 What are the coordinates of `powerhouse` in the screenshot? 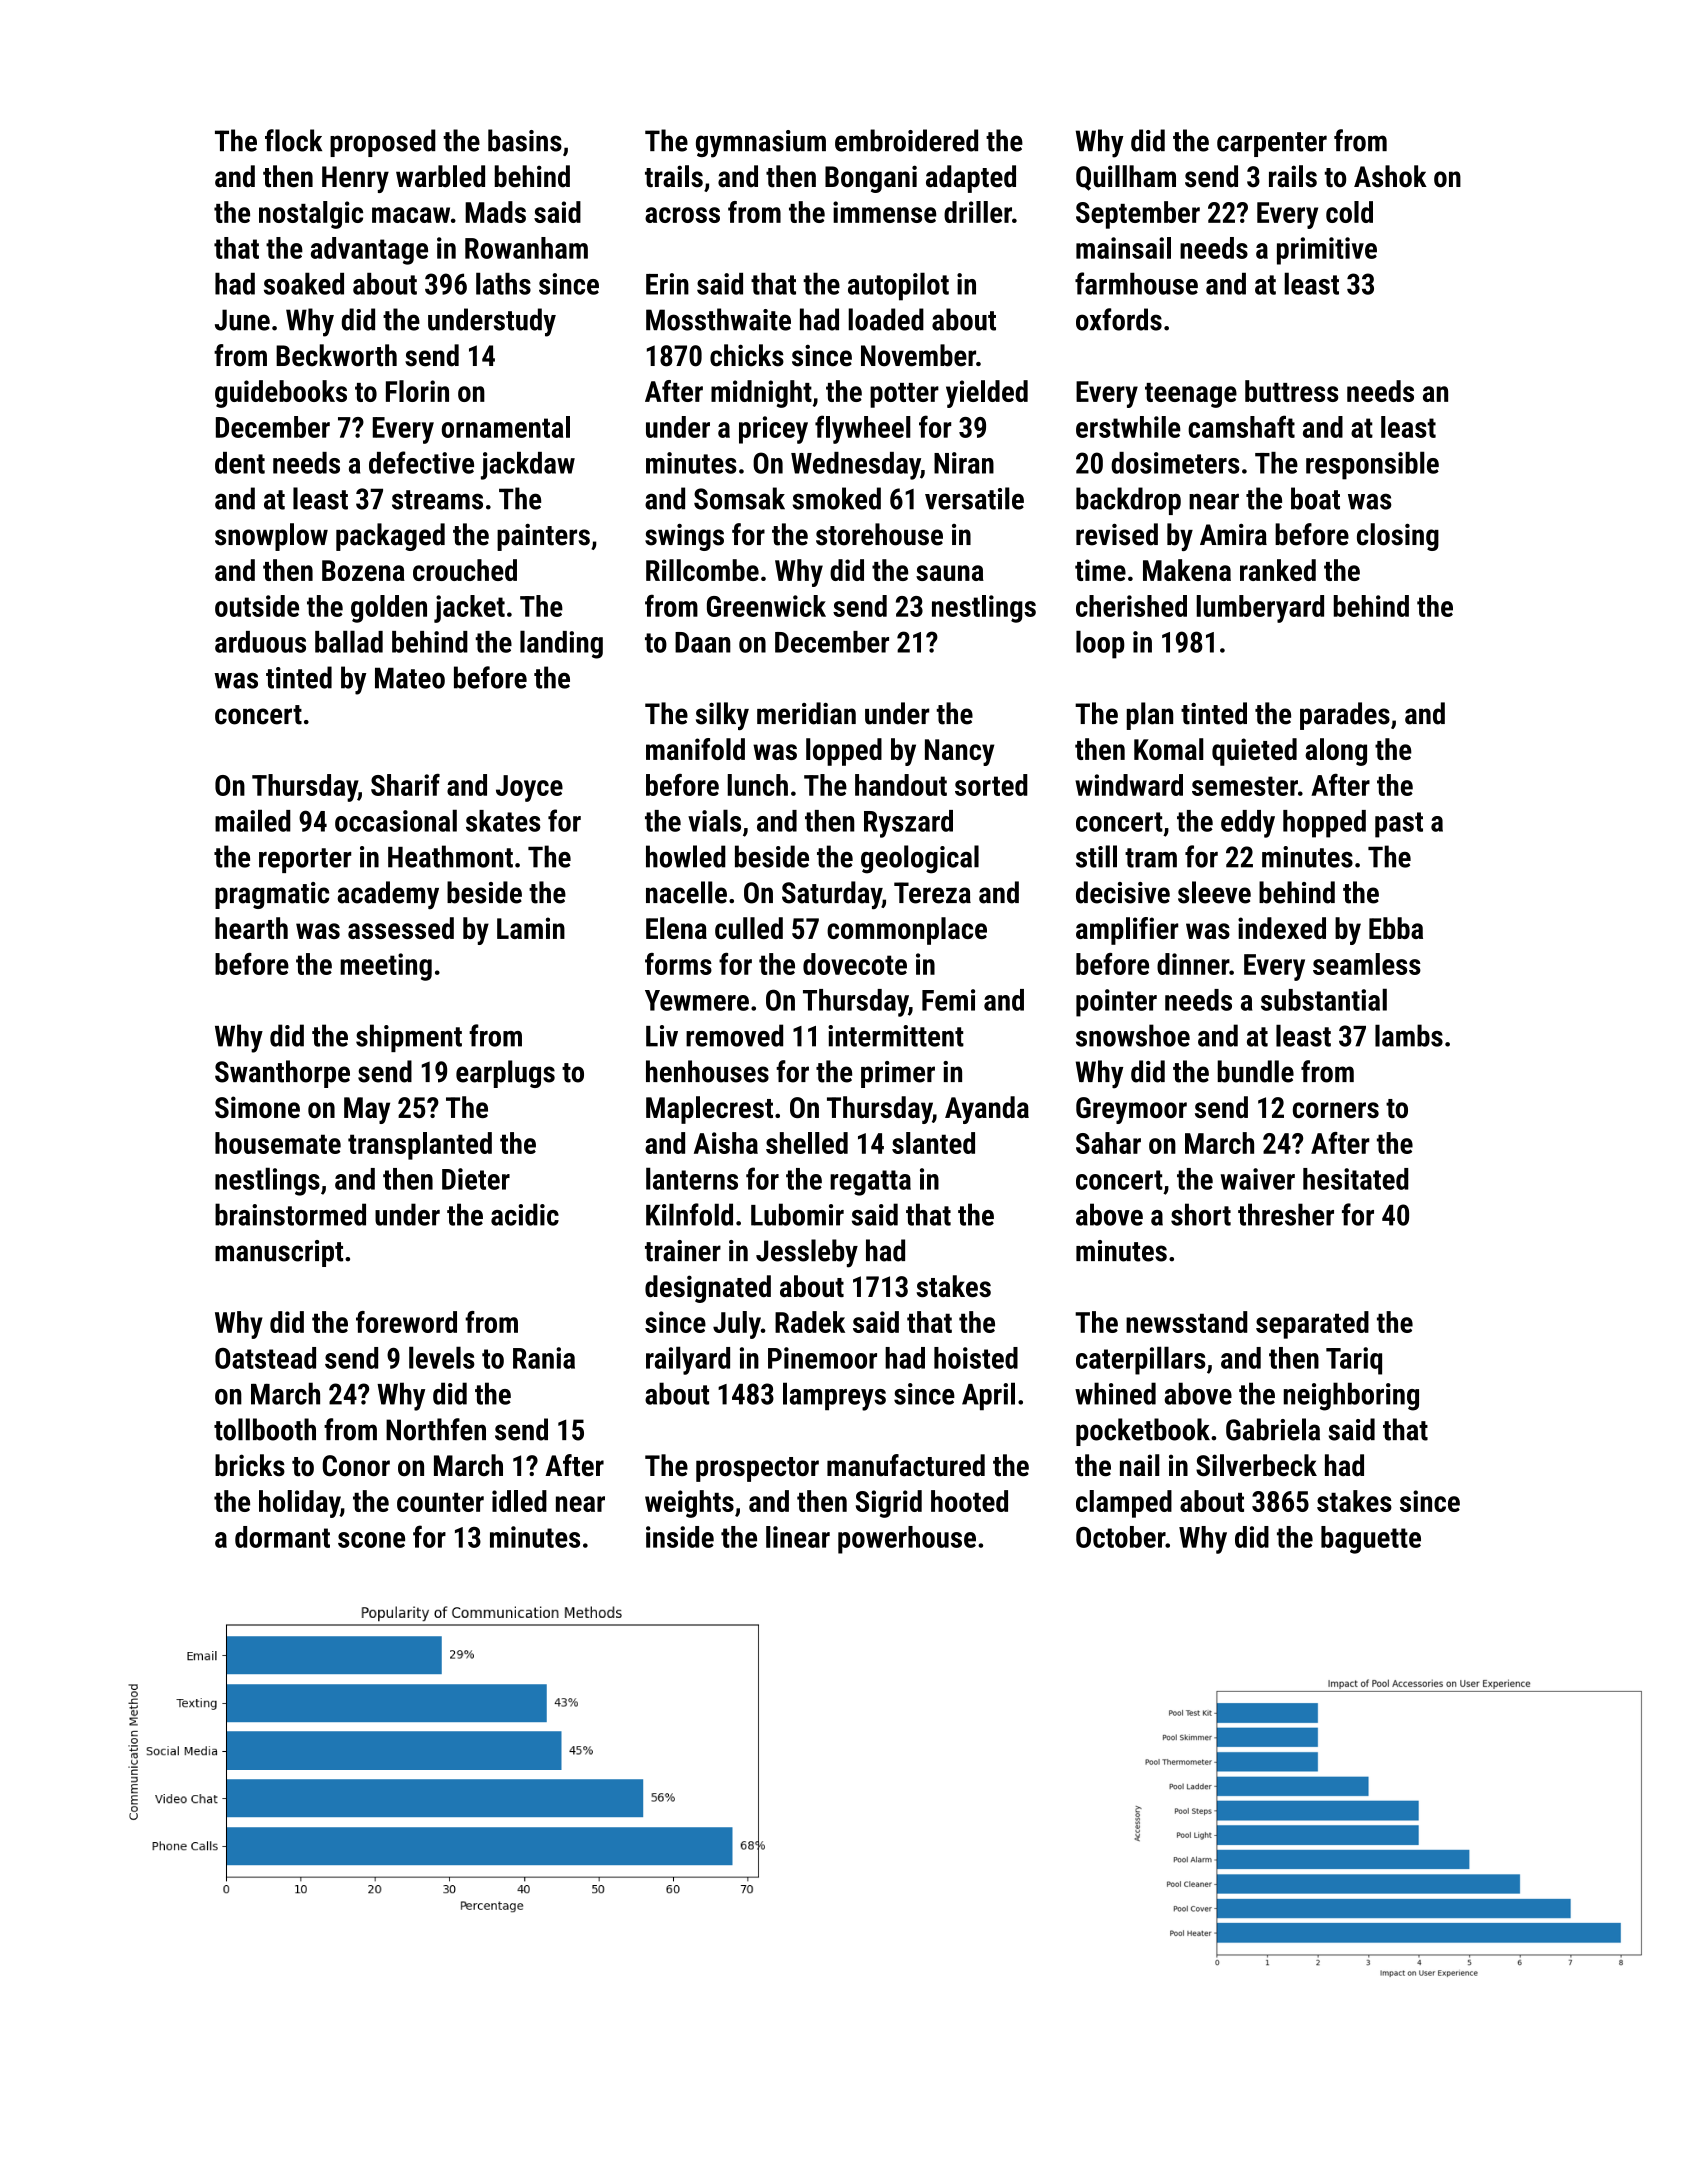 It's located at (907, 1540).
